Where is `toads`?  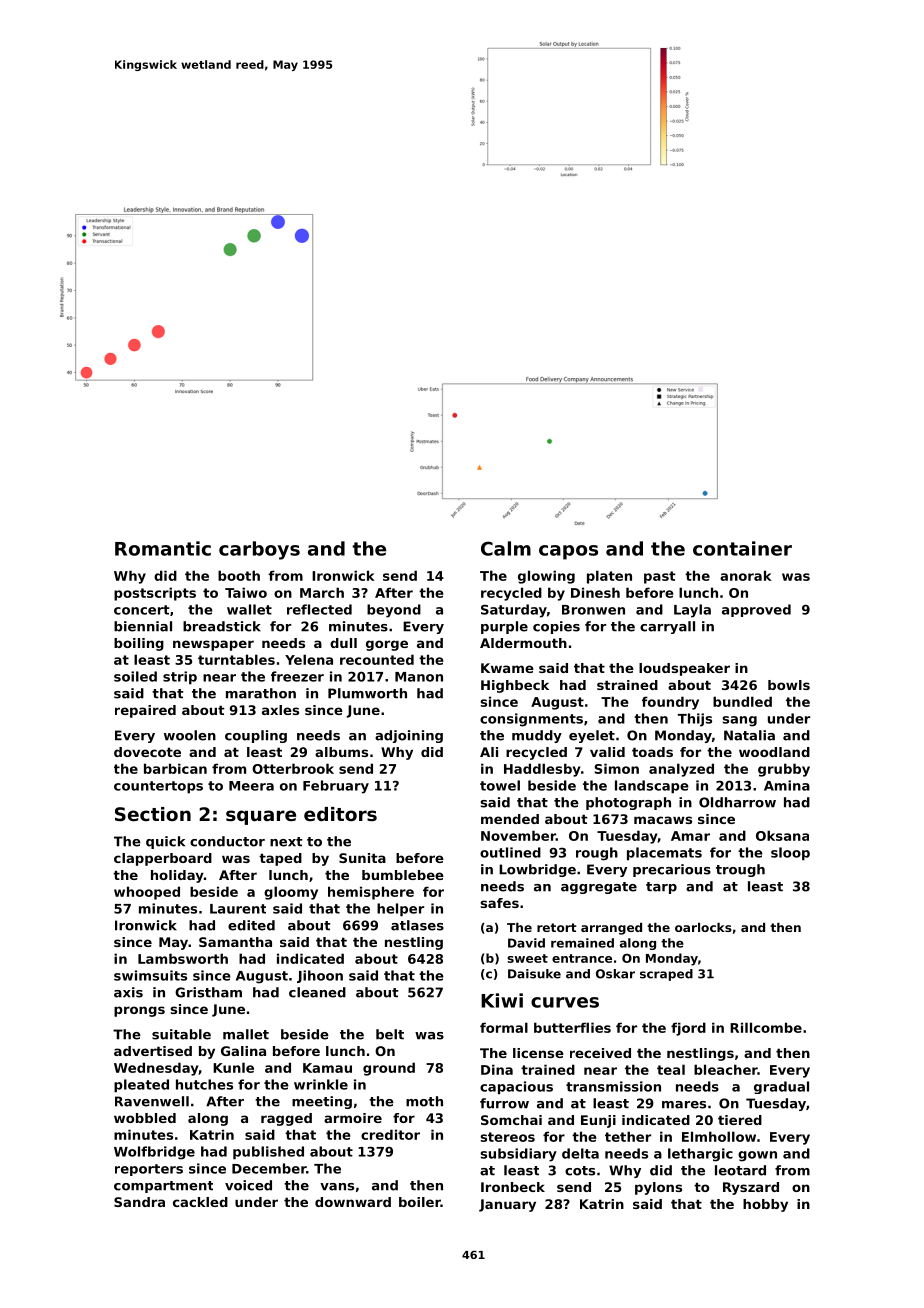 toads is located at coordinates (652, 752).
